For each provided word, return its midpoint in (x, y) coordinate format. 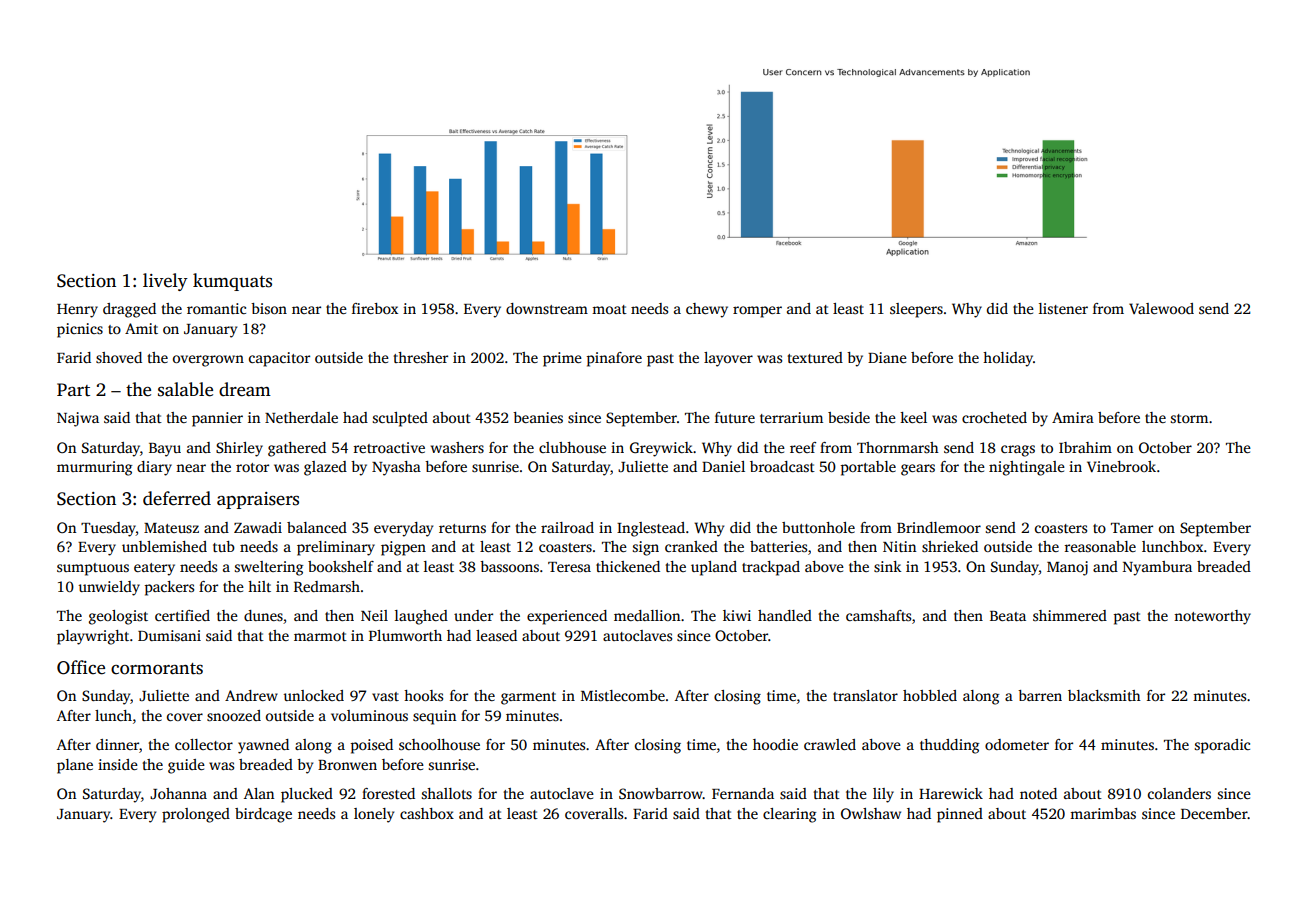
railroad (567, 527)
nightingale (1027, 468)
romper (757, 312)
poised (372, 746)
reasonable (1100, 546)
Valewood (1161, 308)
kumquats (232, 282)
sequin (434, 717)
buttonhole (818, 527)
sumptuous (93, 569)
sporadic (1222, 746)
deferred (177, 498)
